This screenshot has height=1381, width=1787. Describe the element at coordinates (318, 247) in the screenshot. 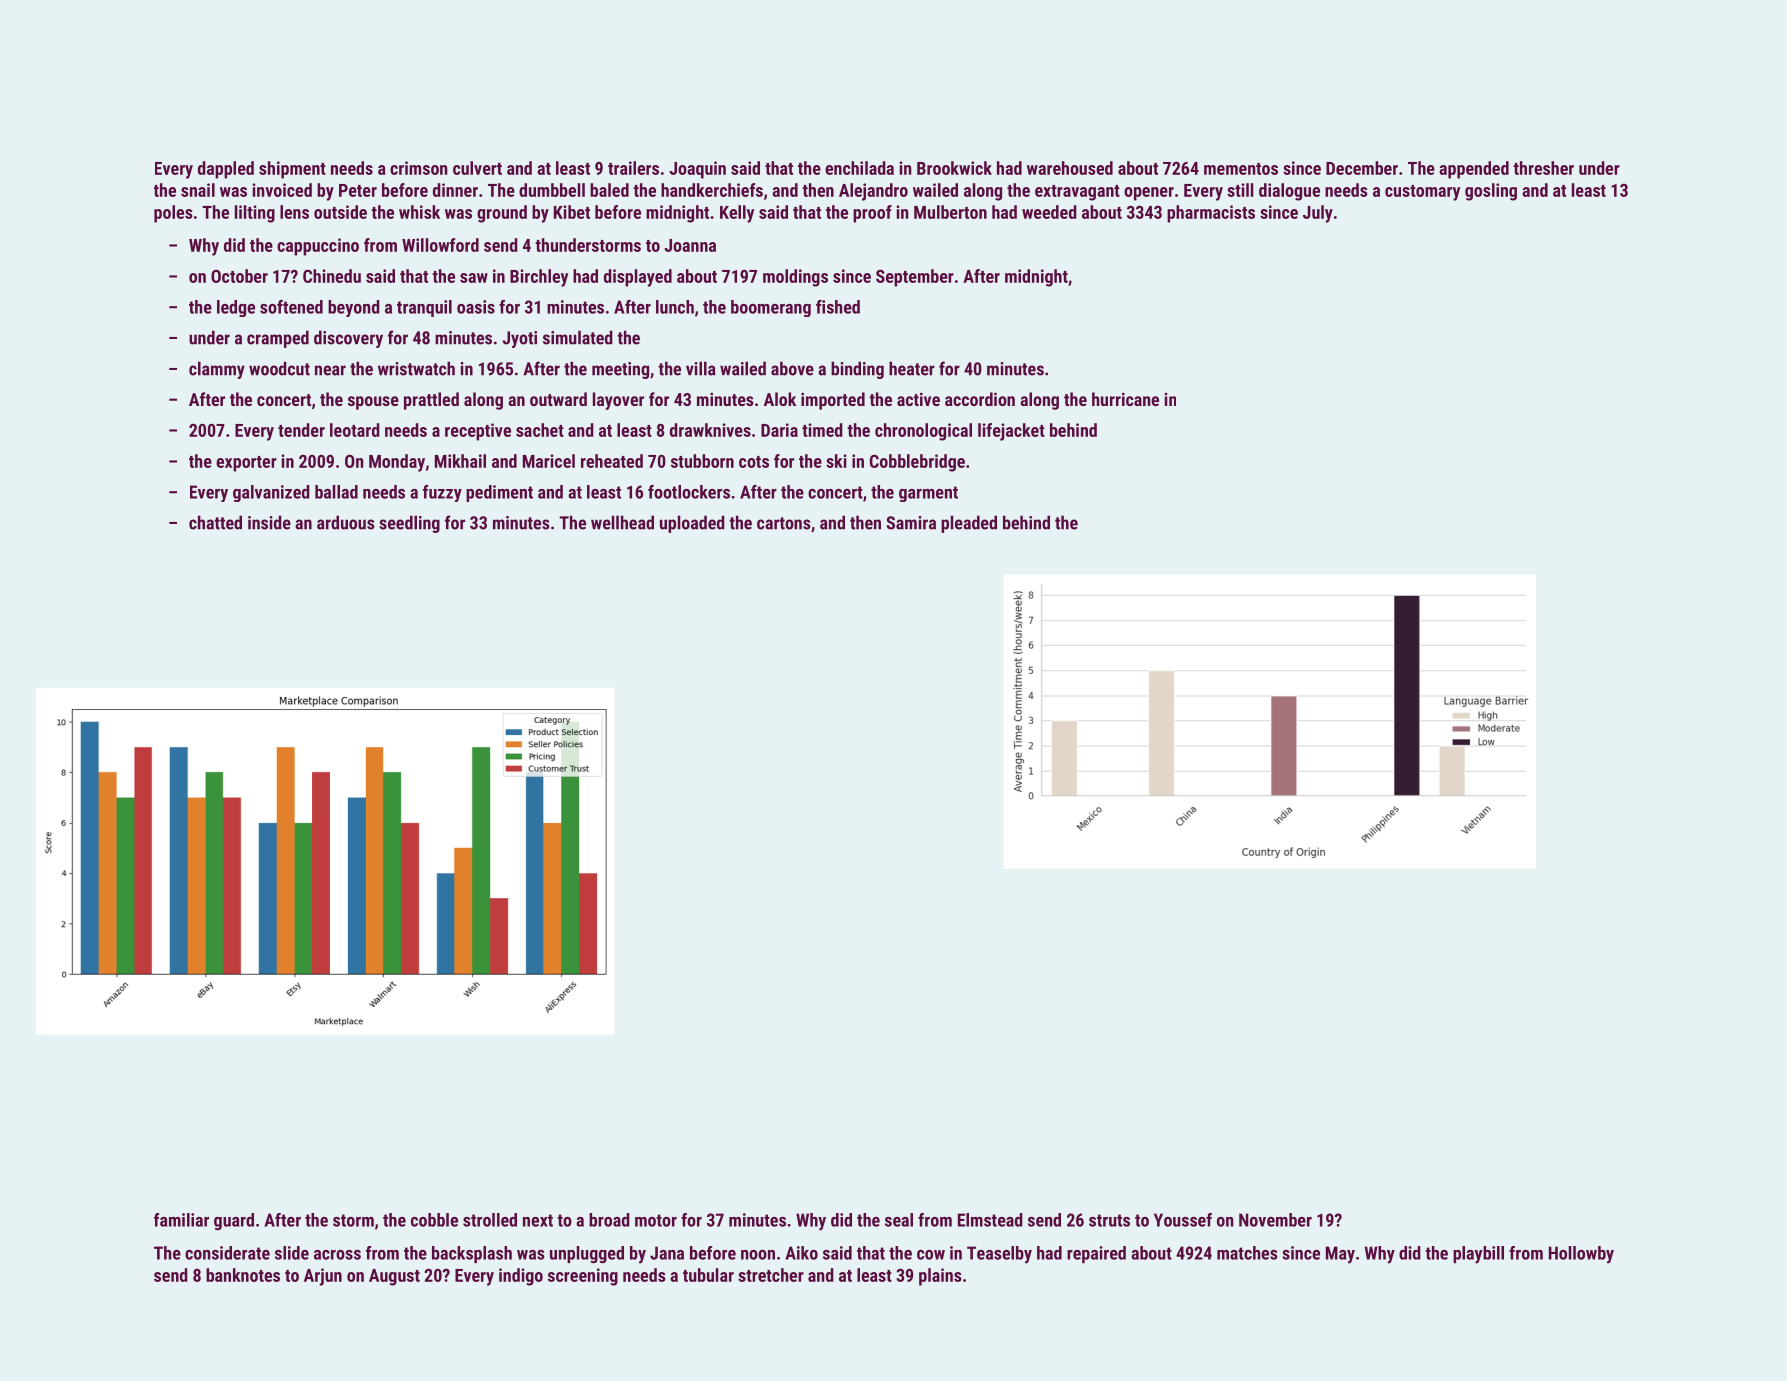

I see `cappuccino` at that location.
